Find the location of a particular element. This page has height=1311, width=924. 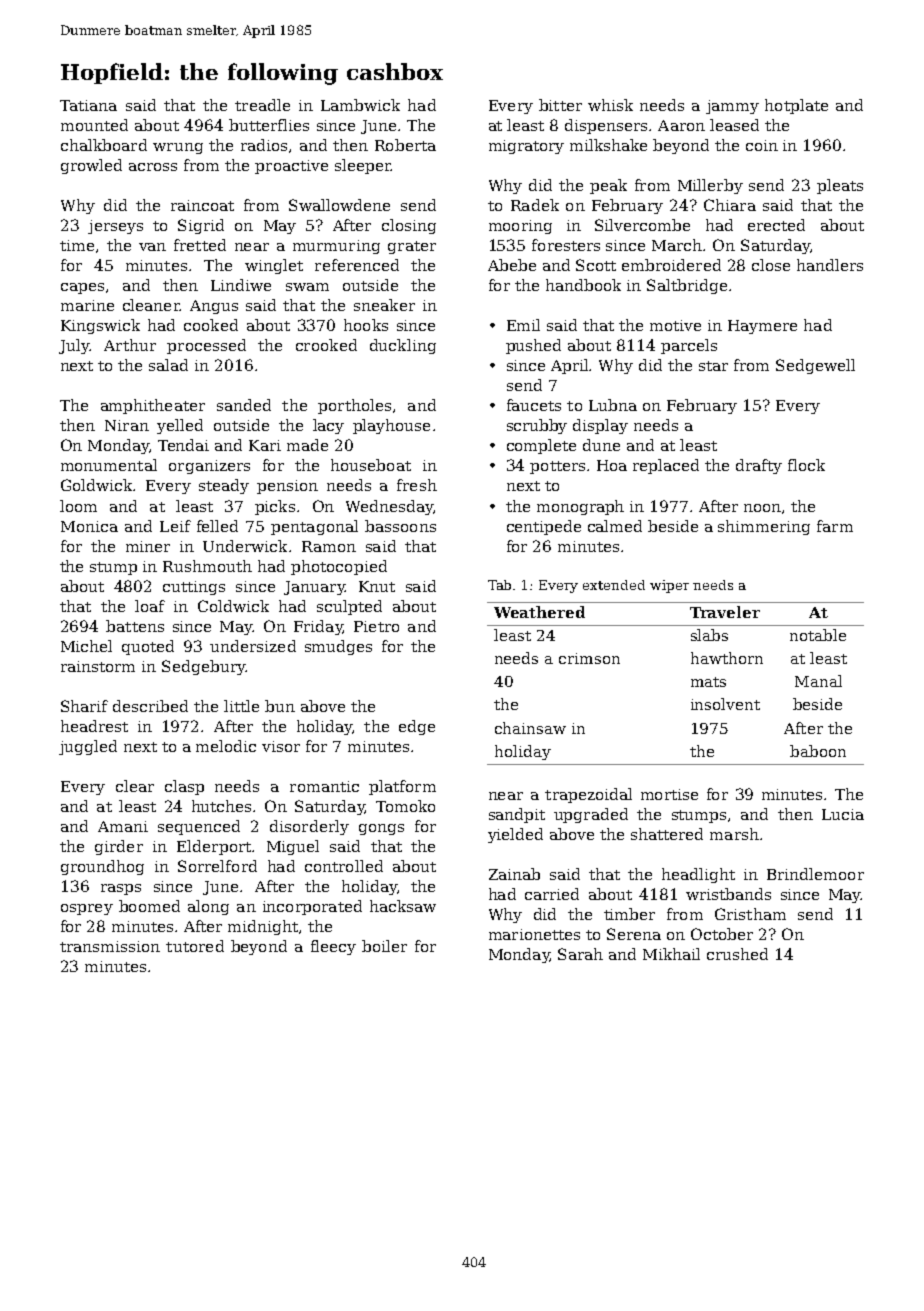

little is located at coordinates (241, 706).
